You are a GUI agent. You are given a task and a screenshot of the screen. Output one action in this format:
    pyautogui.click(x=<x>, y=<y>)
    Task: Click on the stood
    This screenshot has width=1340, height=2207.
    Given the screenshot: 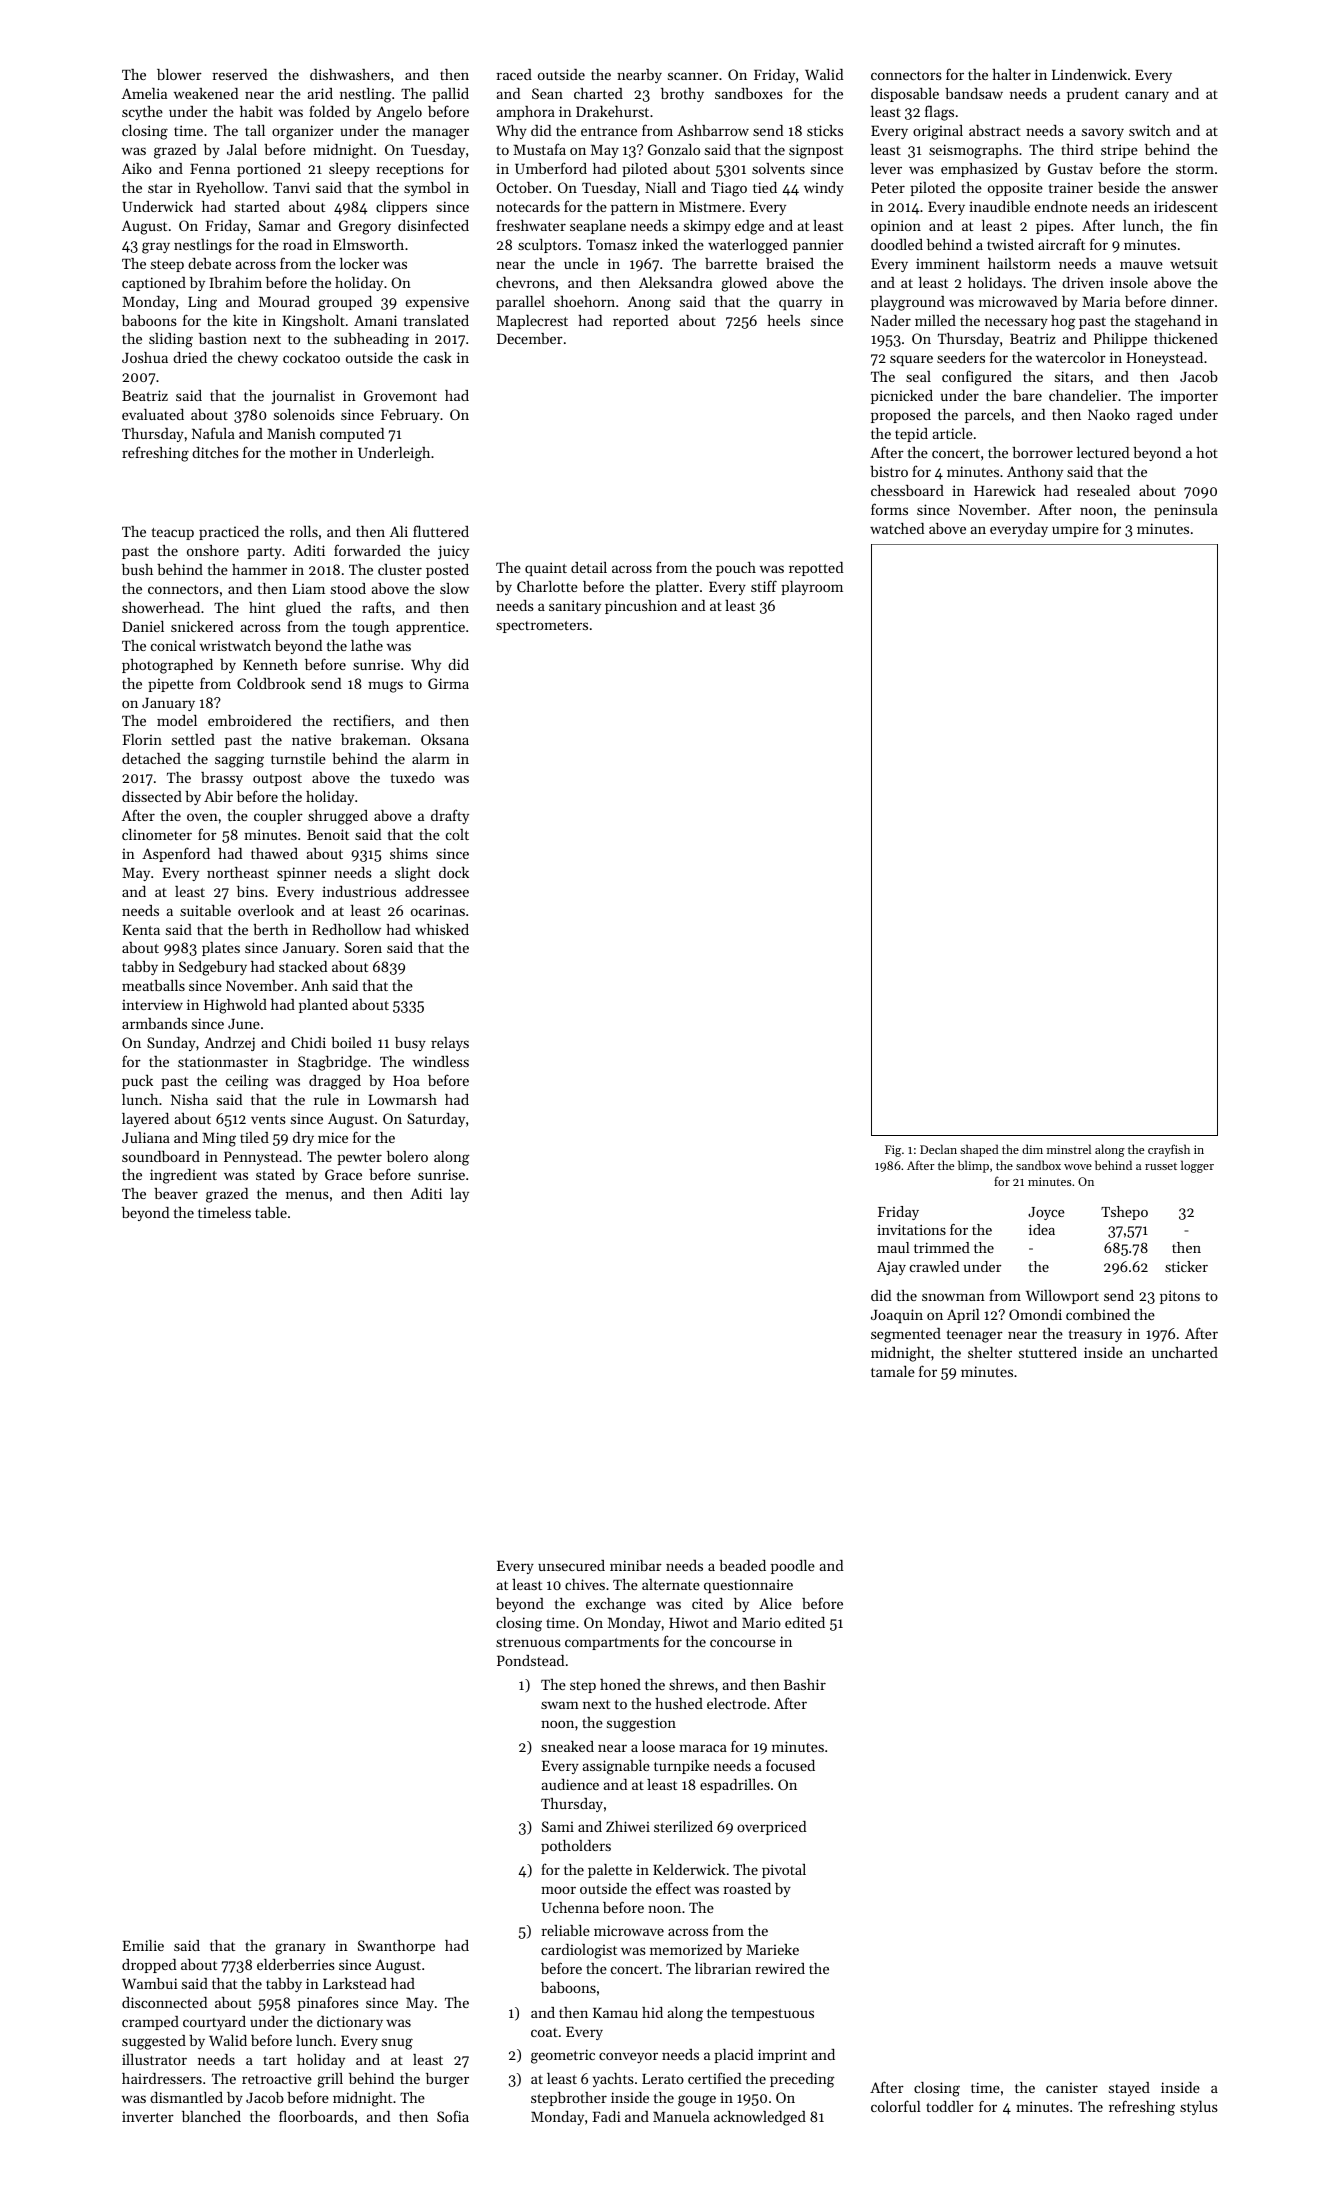 What is the action you would take?
    pyautogui.click(x=348, y=588)
